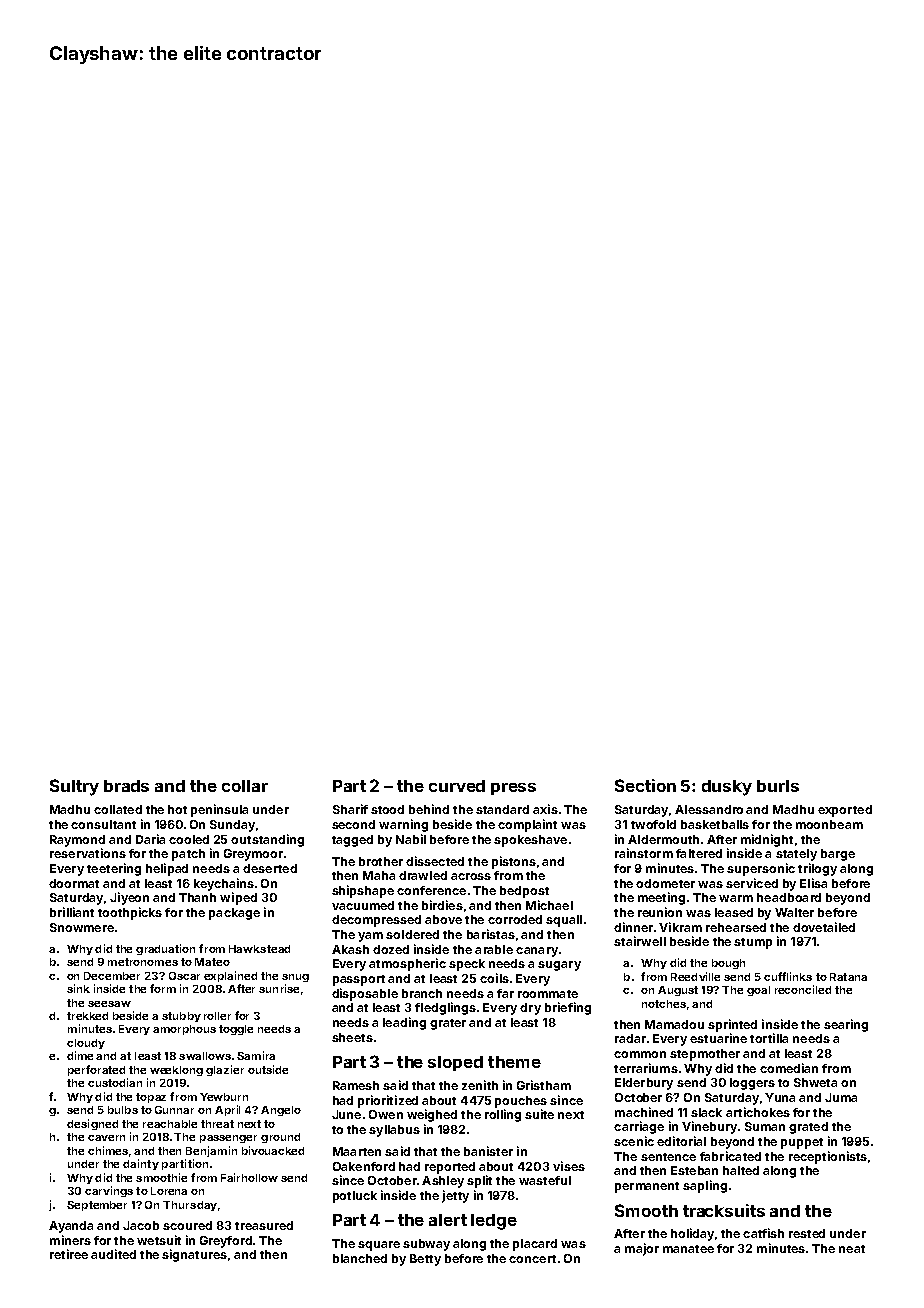 This document has width=924, height=1308. What do you see at coordinates (184, 1030) in the document?
I see `amorphous` at bounding box center [184, 1030].
